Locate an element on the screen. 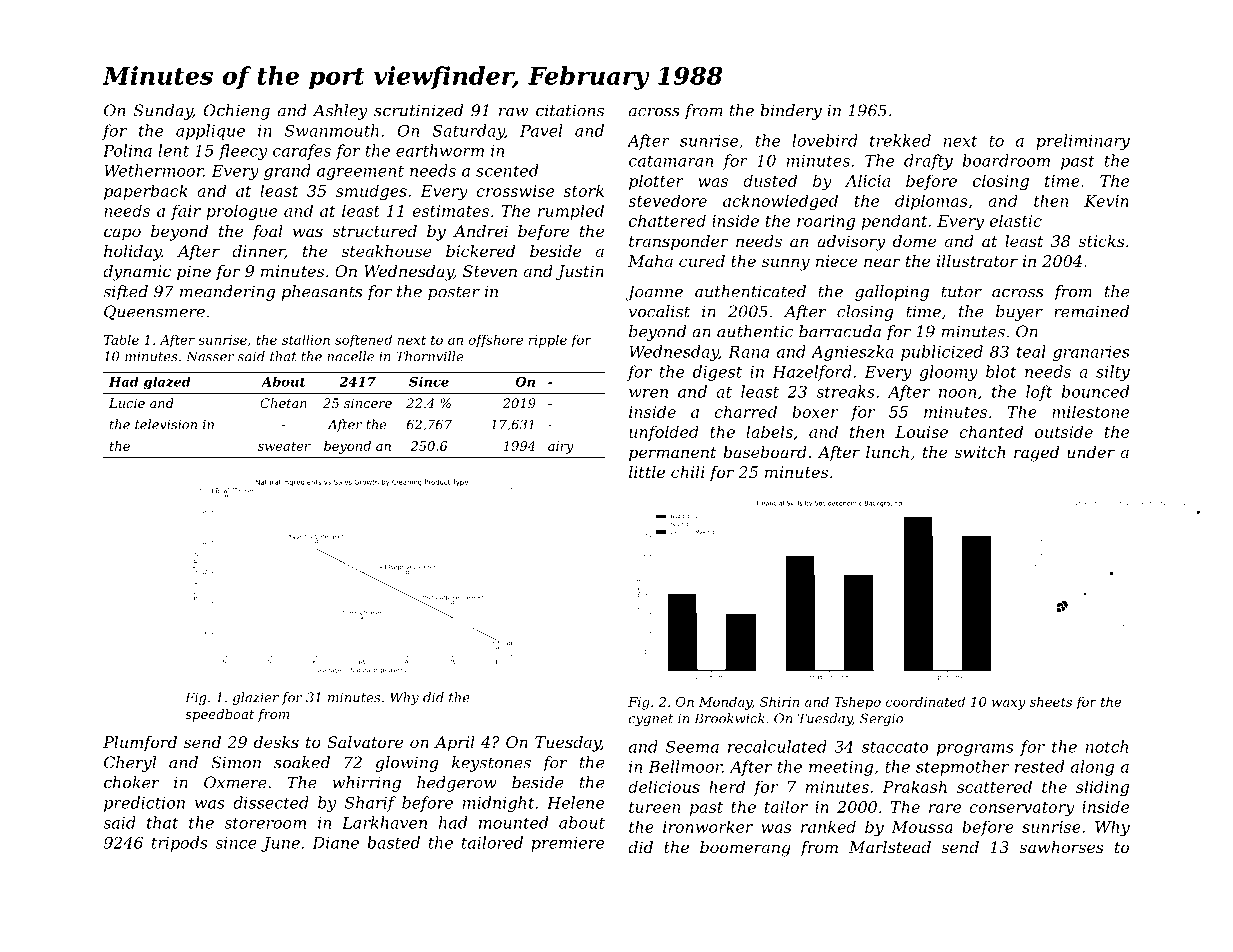  citations is located at coordinates (570, 110).
